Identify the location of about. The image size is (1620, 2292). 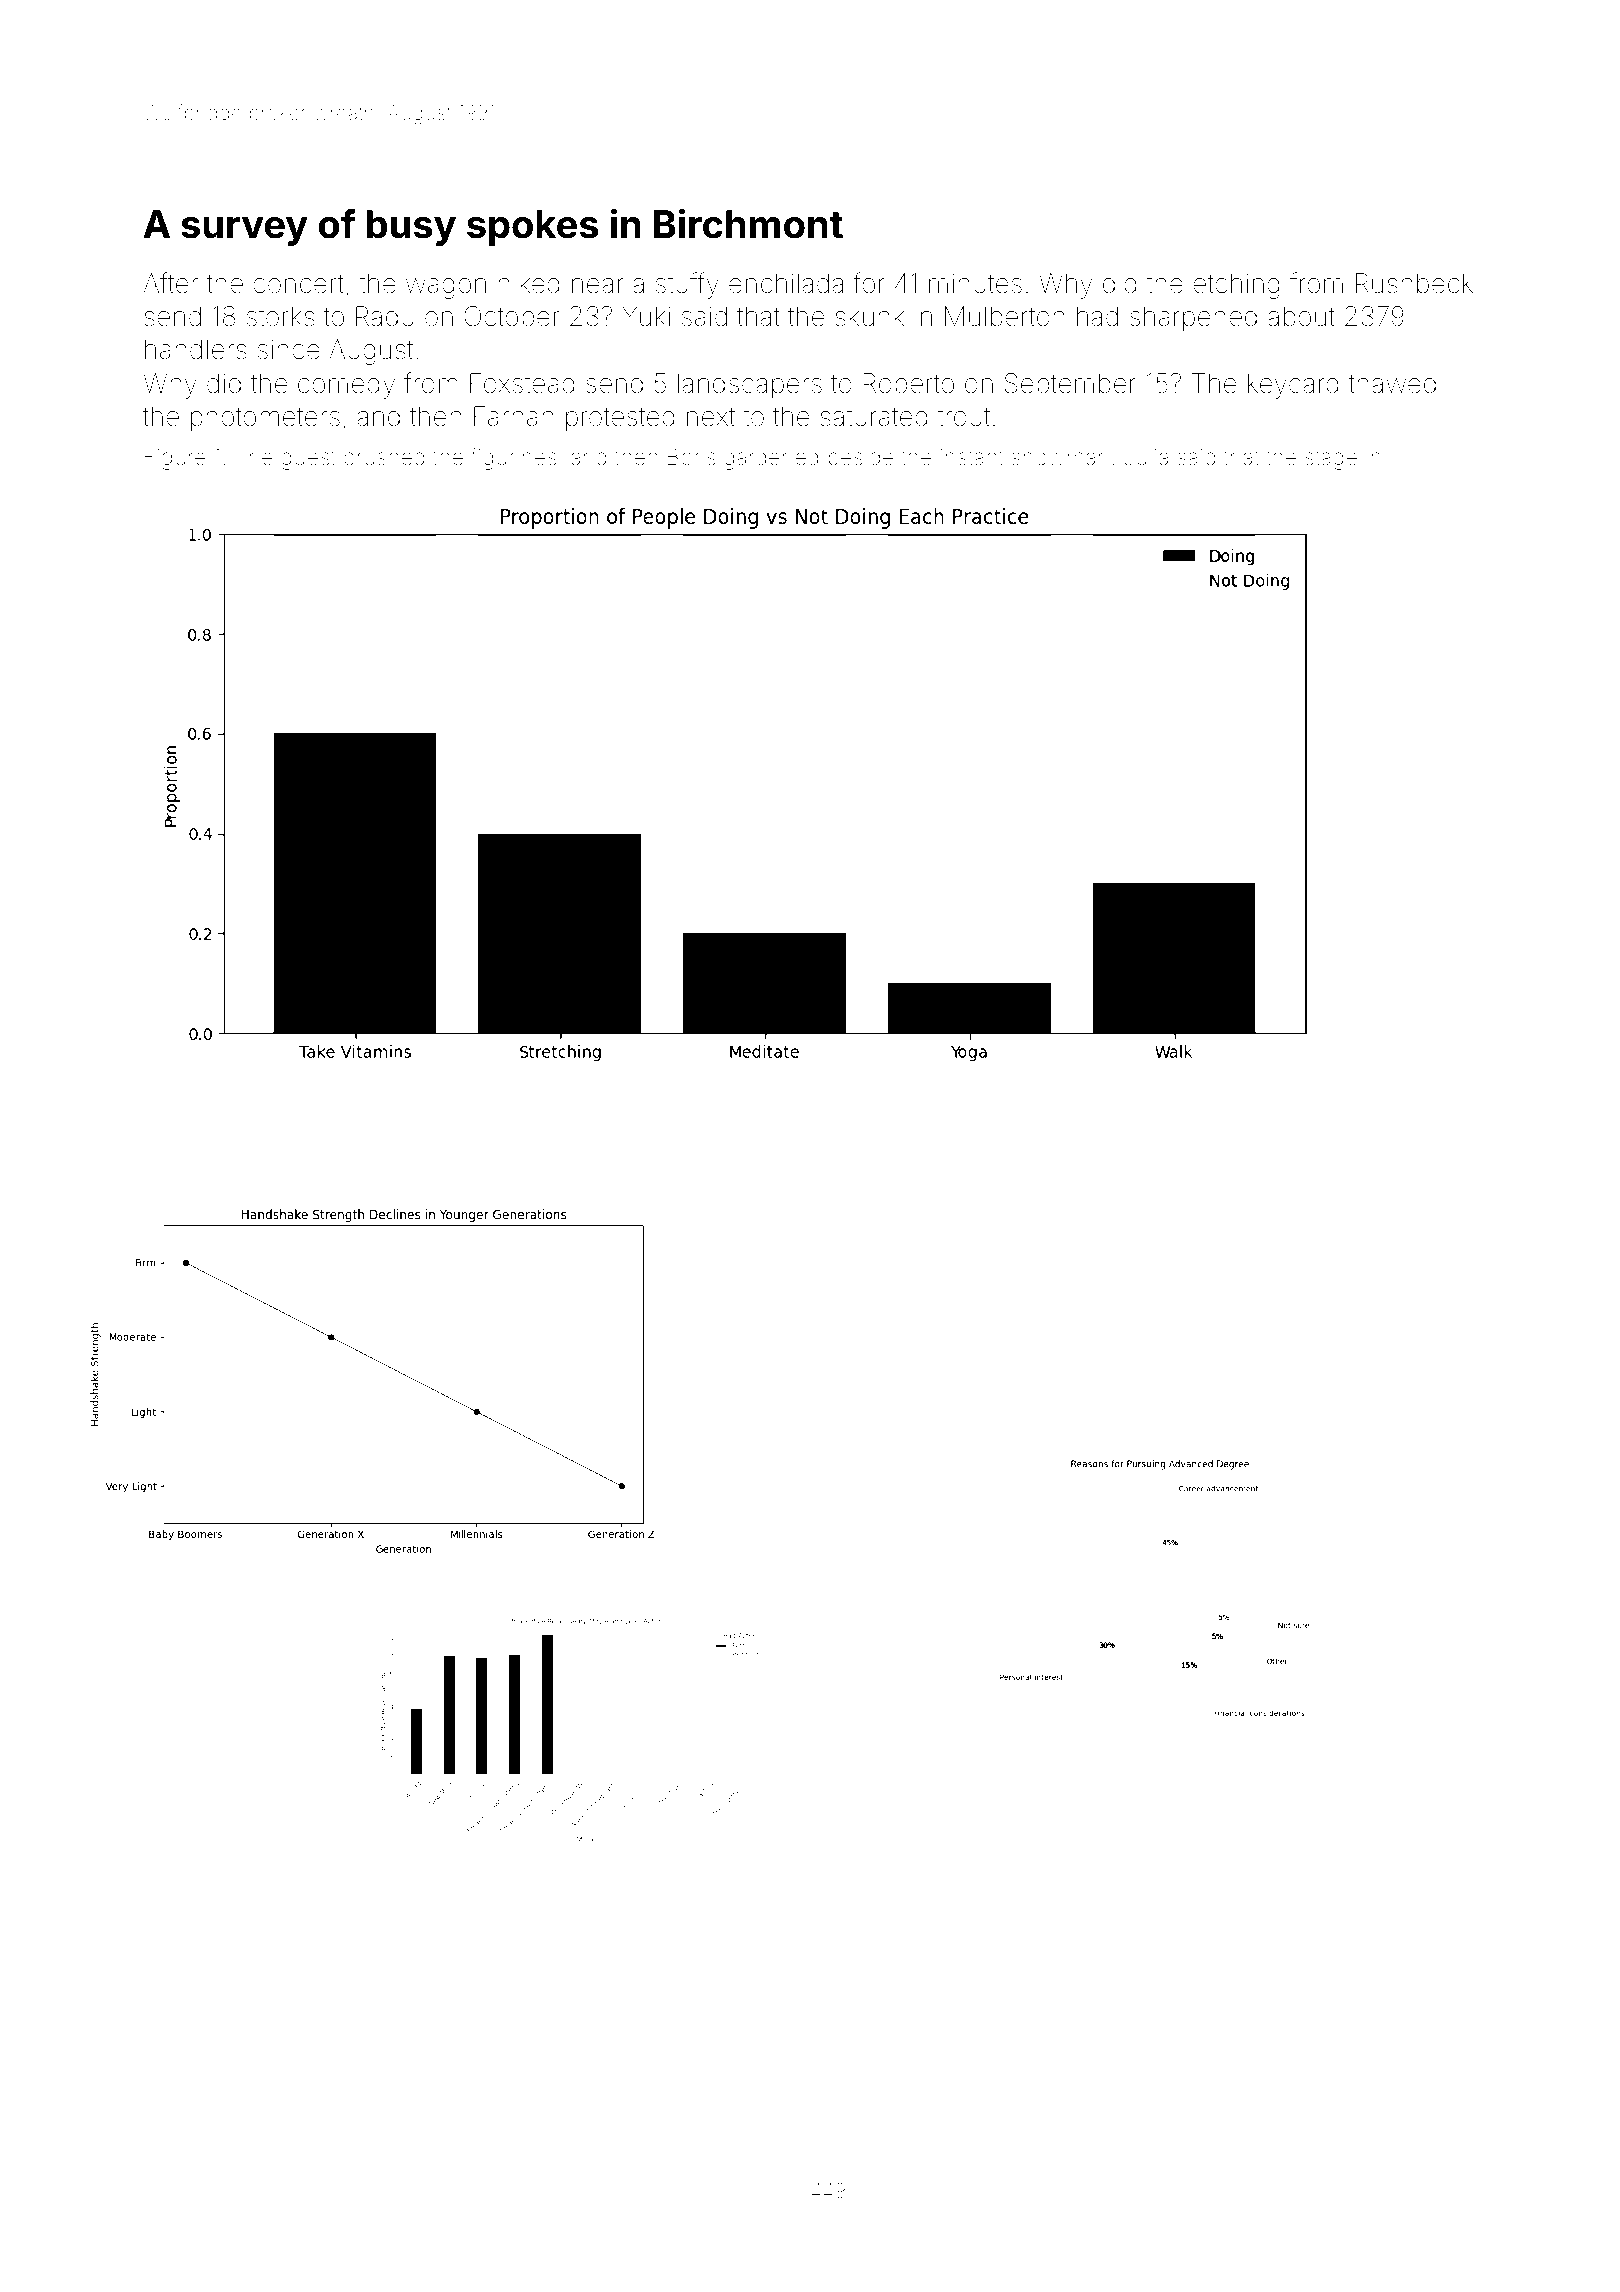
(1301, 316).
